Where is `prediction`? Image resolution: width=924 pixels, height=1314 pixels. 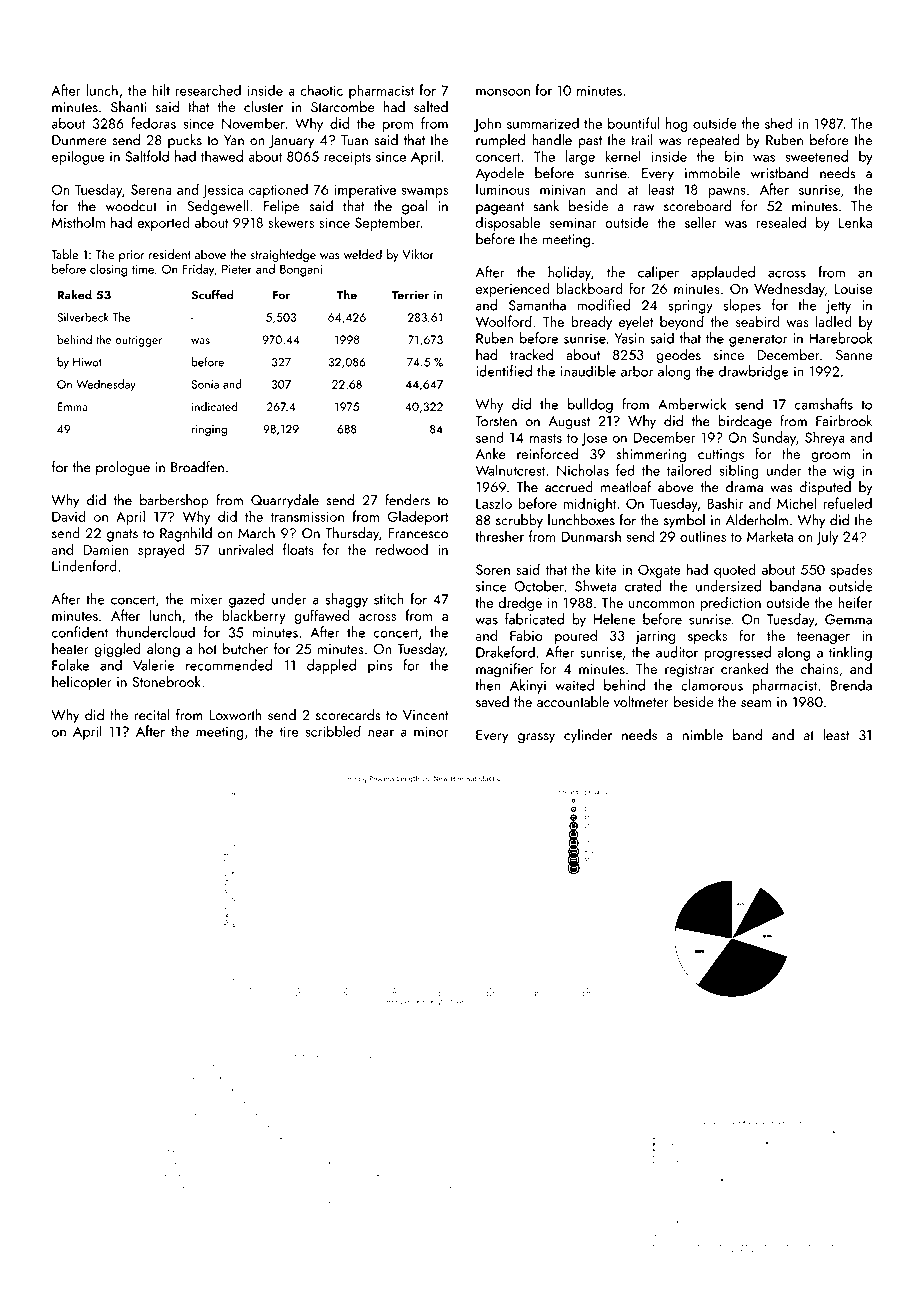 prediction is located at coordinates (731, 603).
